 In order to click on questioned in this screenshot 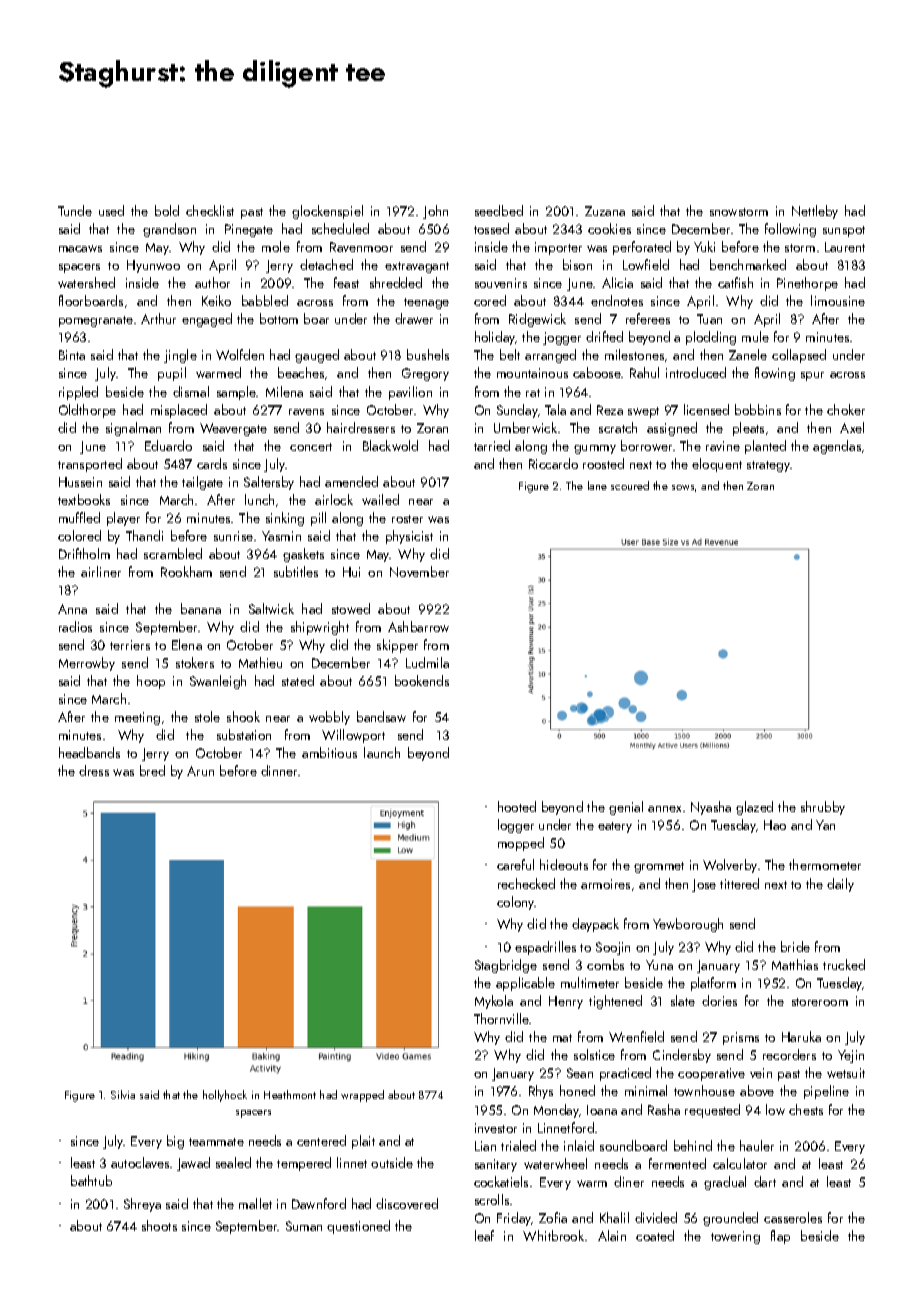, I will do `click(358, 1227)`.
